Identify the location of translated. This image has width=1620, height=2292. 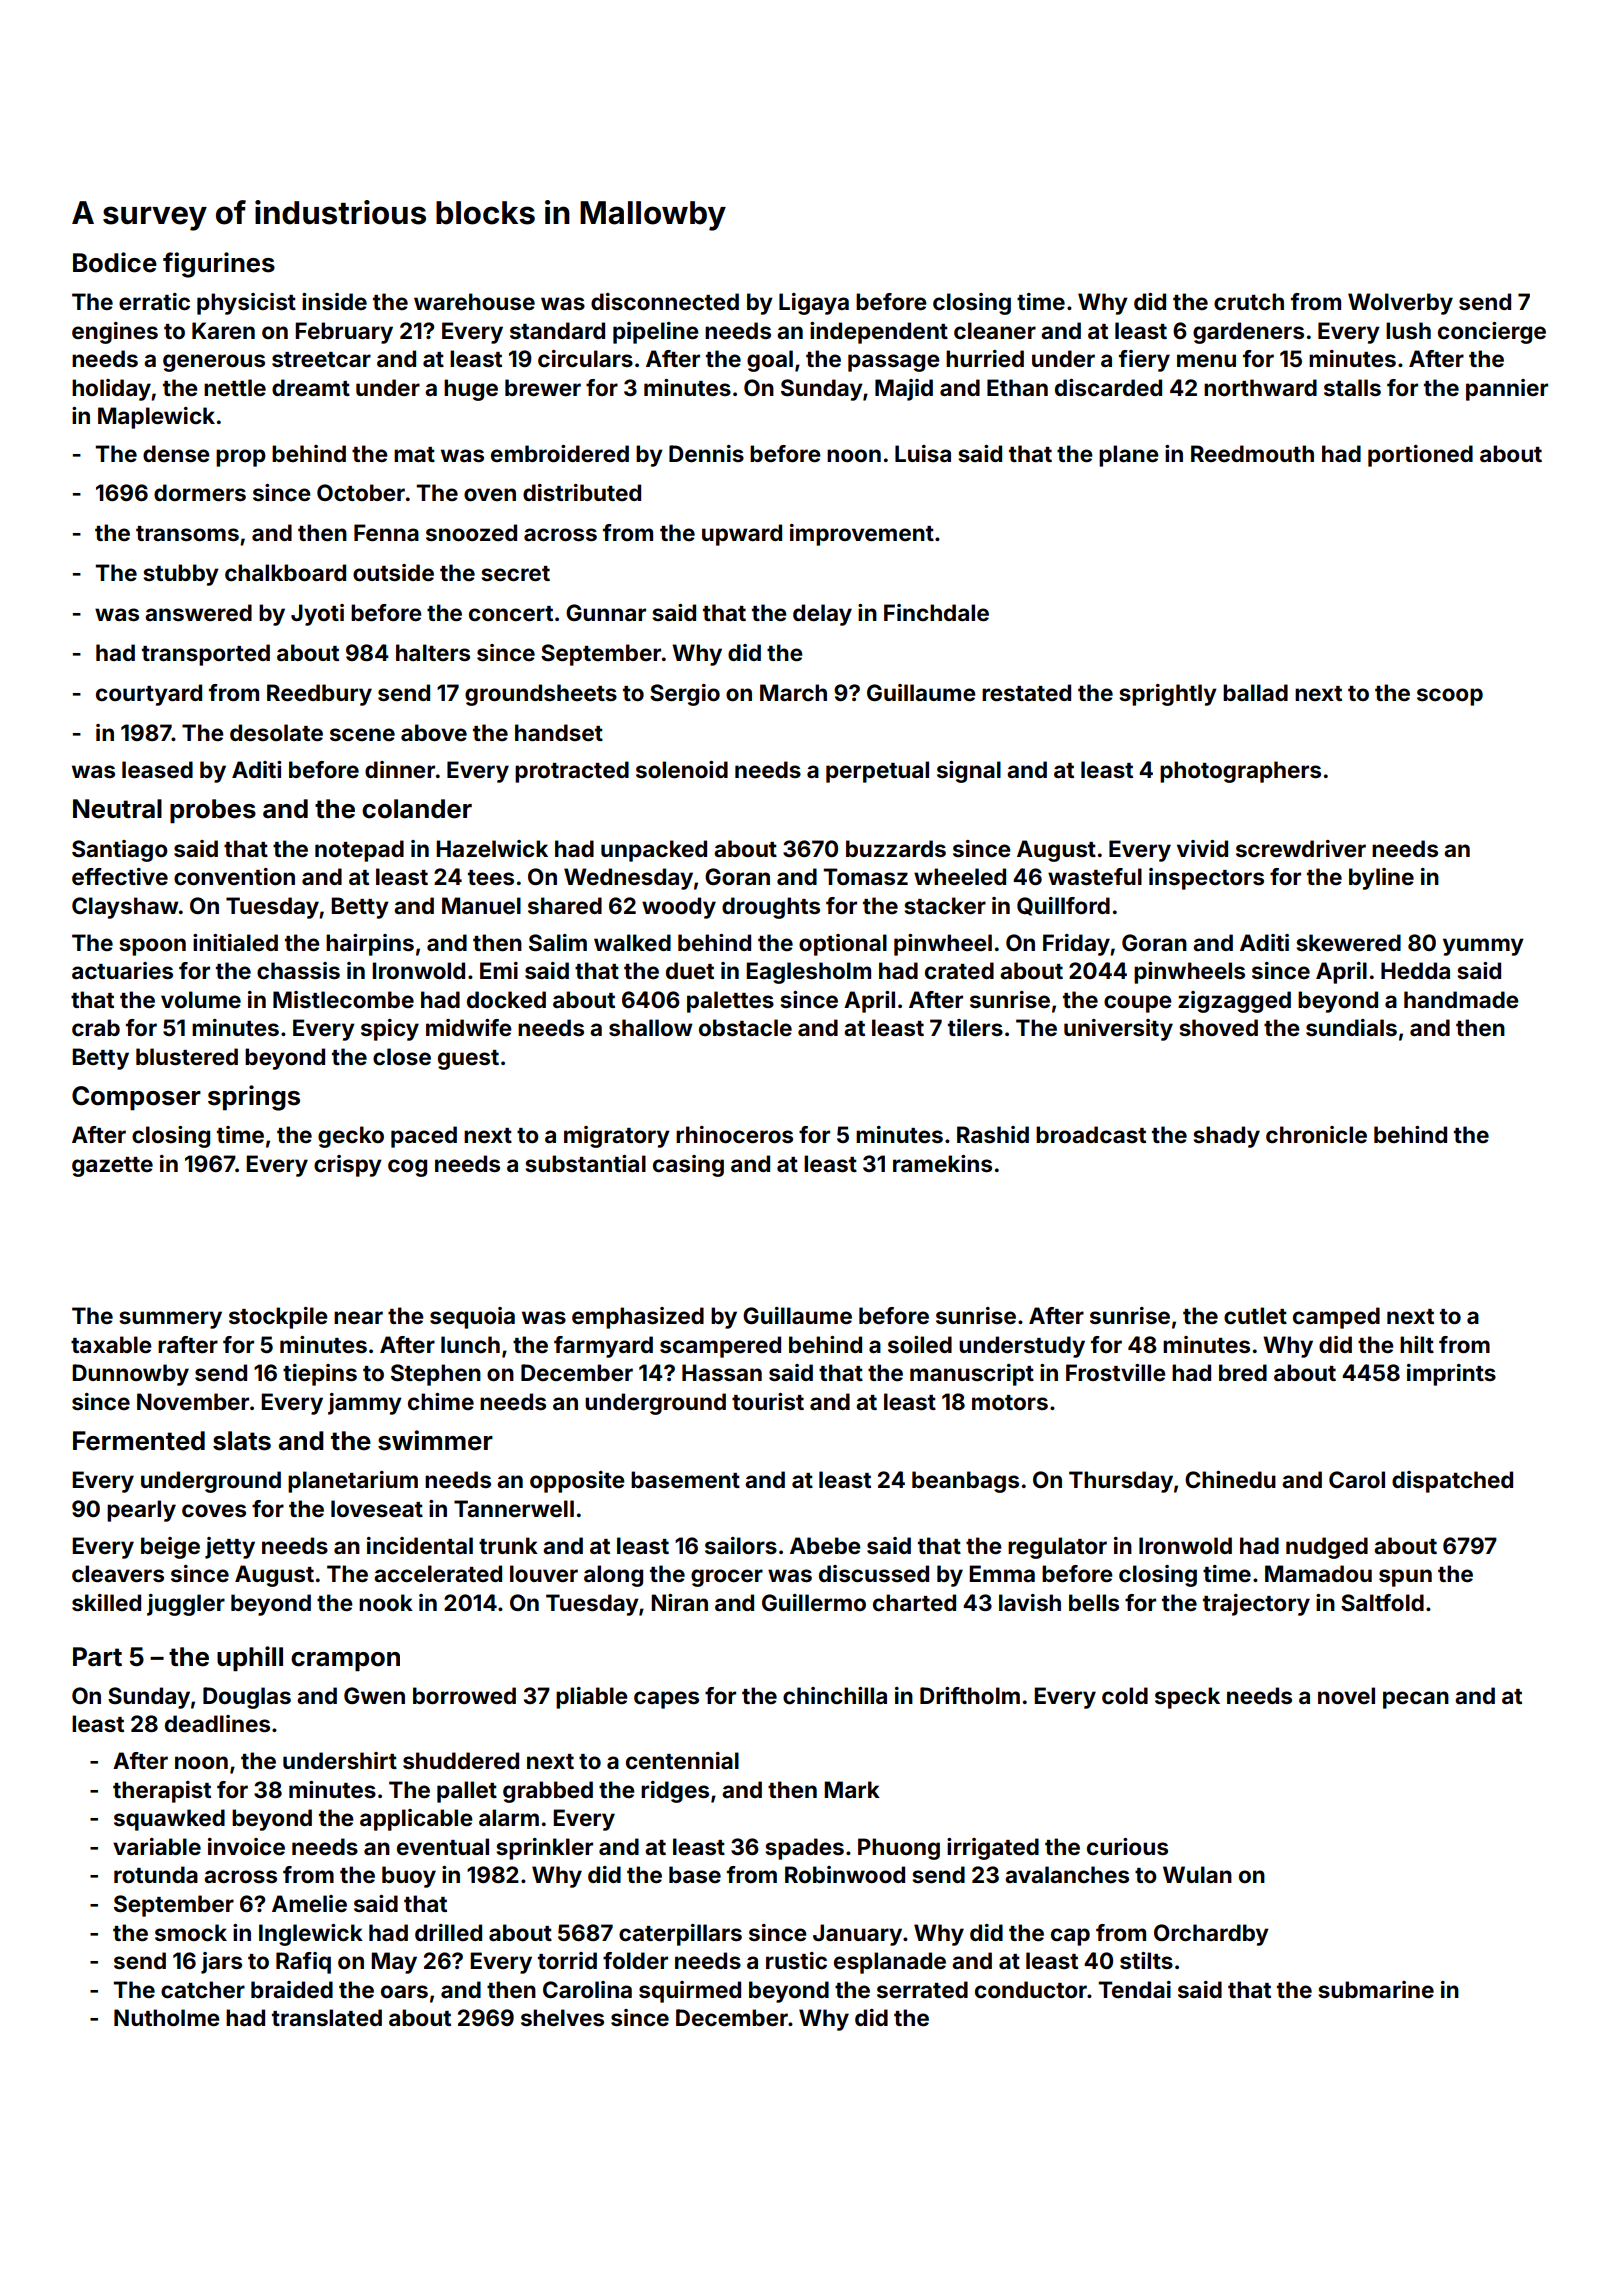
(327, 2017).
